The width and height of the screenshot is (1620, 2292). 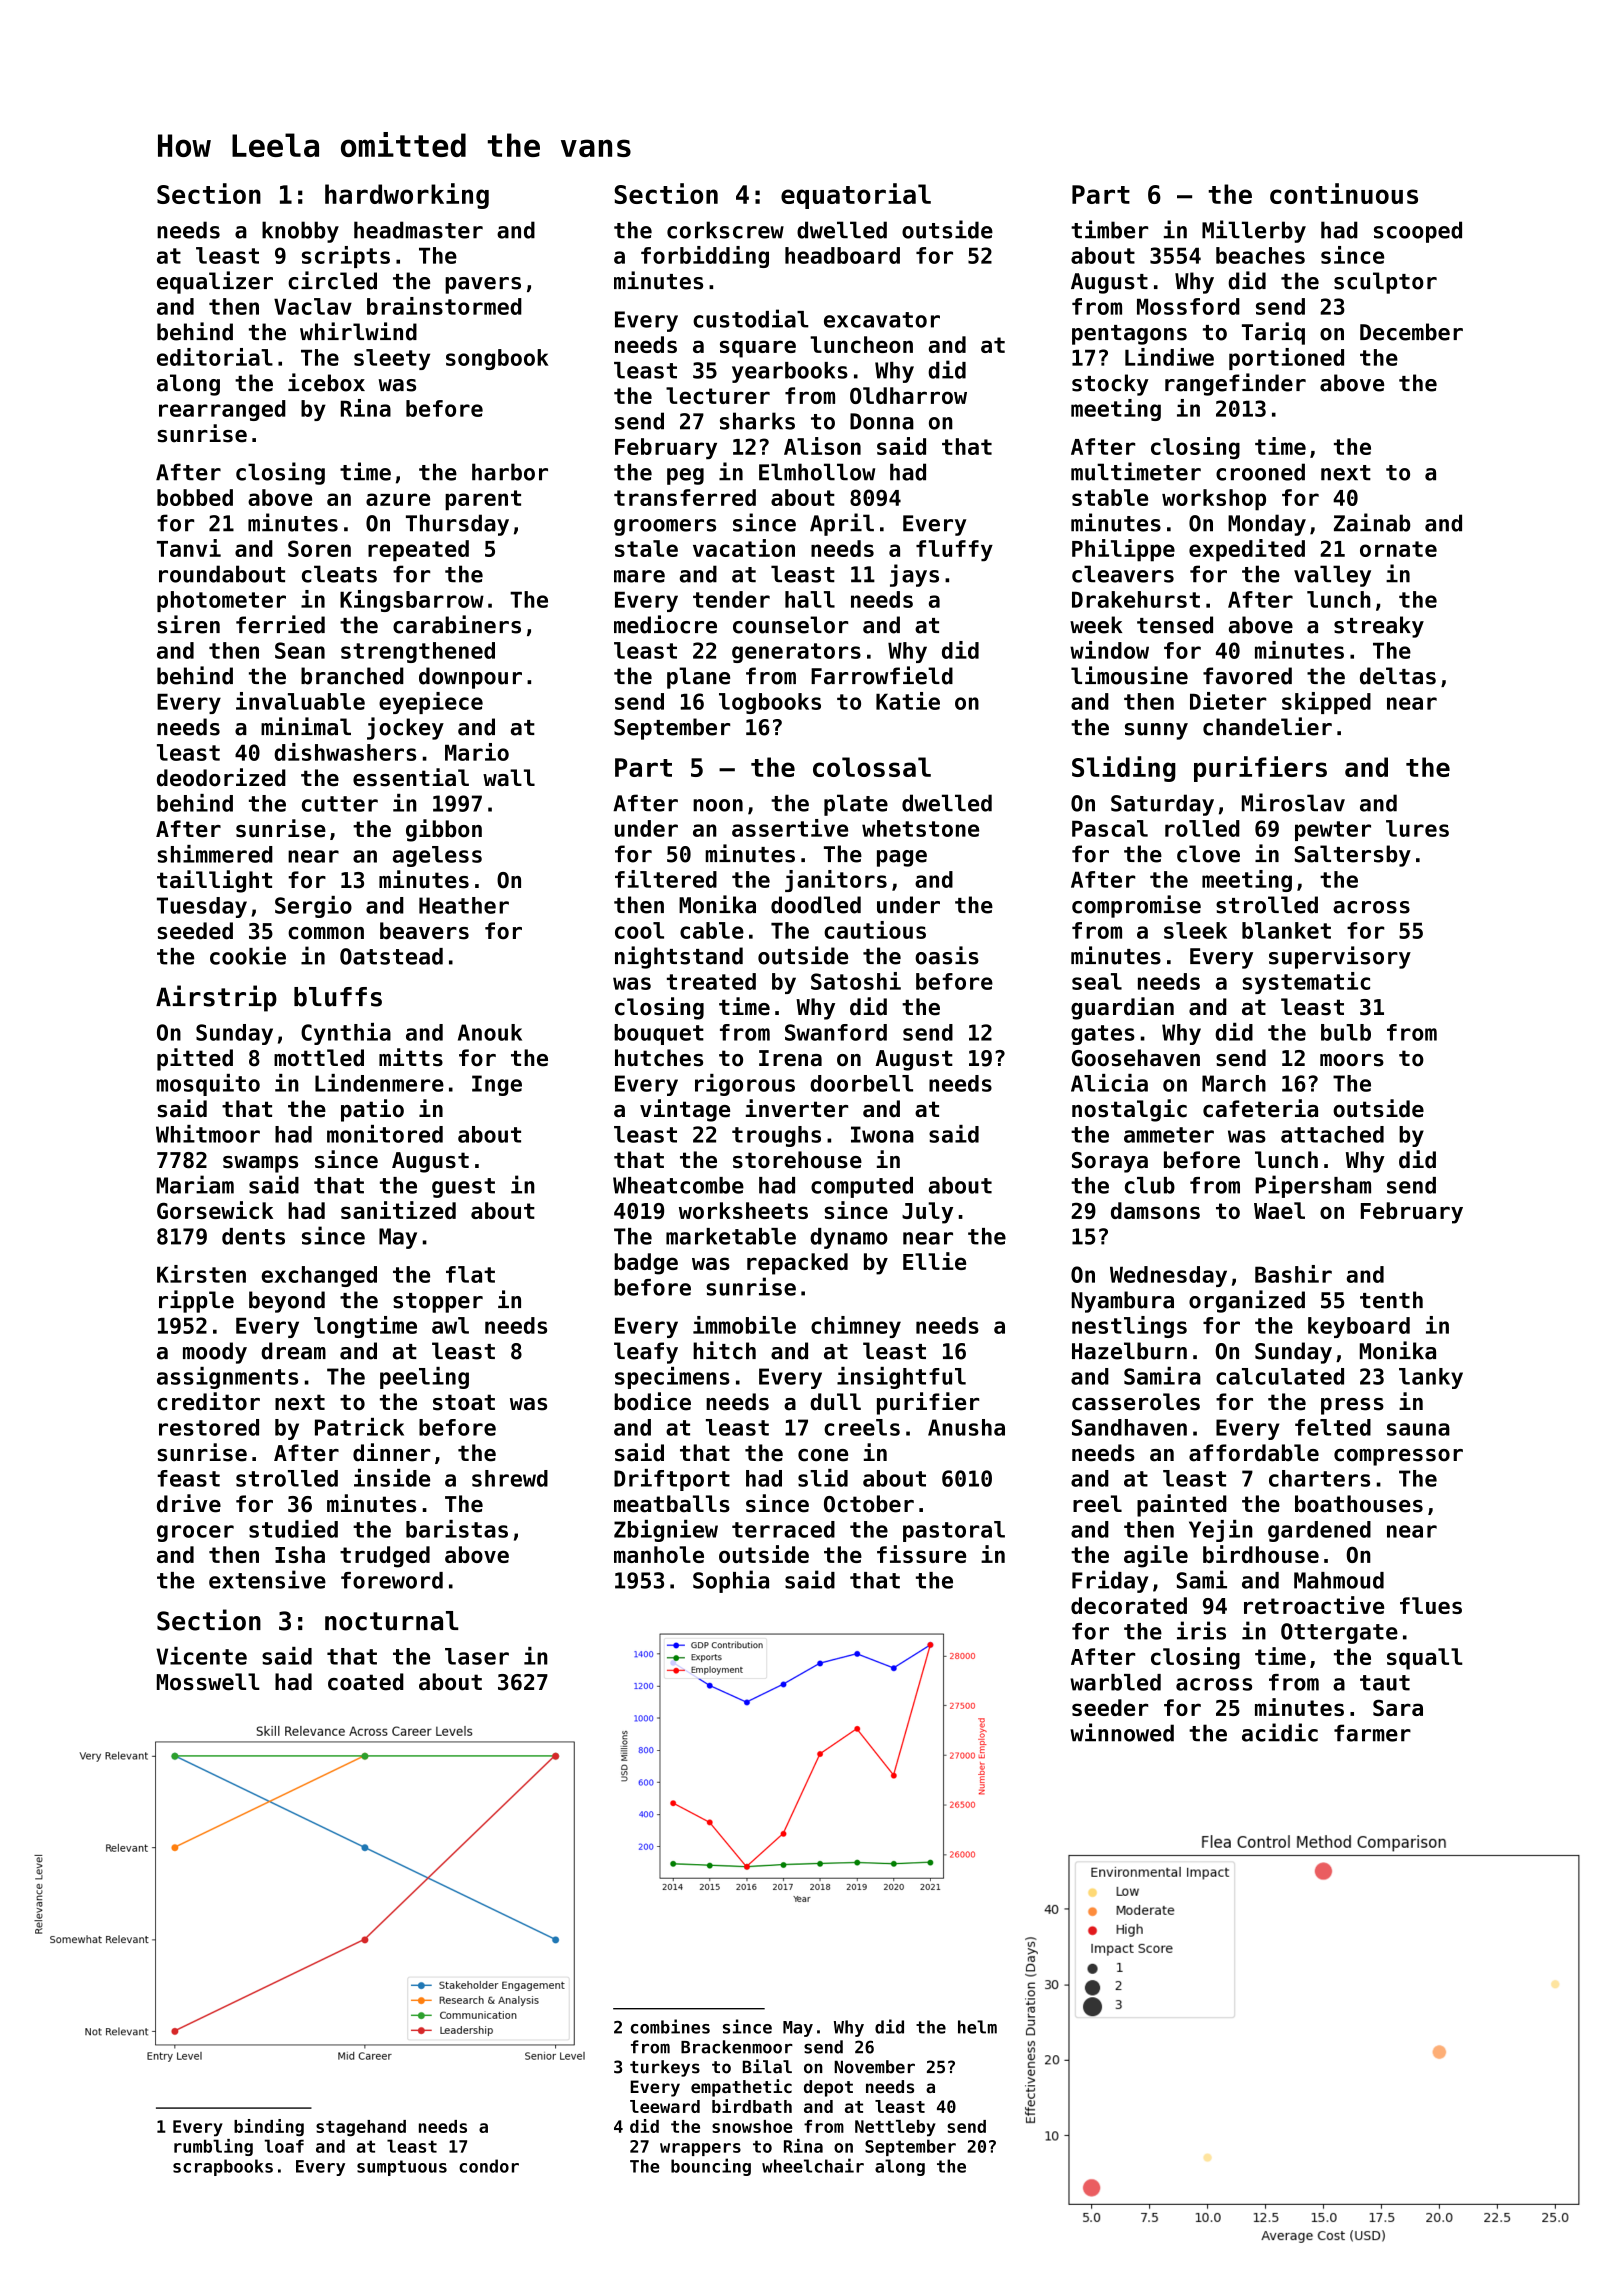 What do you see at coordinates (1398, 676) in the screenshot?
I see `deltas` at bounding box center [1398, 676].
